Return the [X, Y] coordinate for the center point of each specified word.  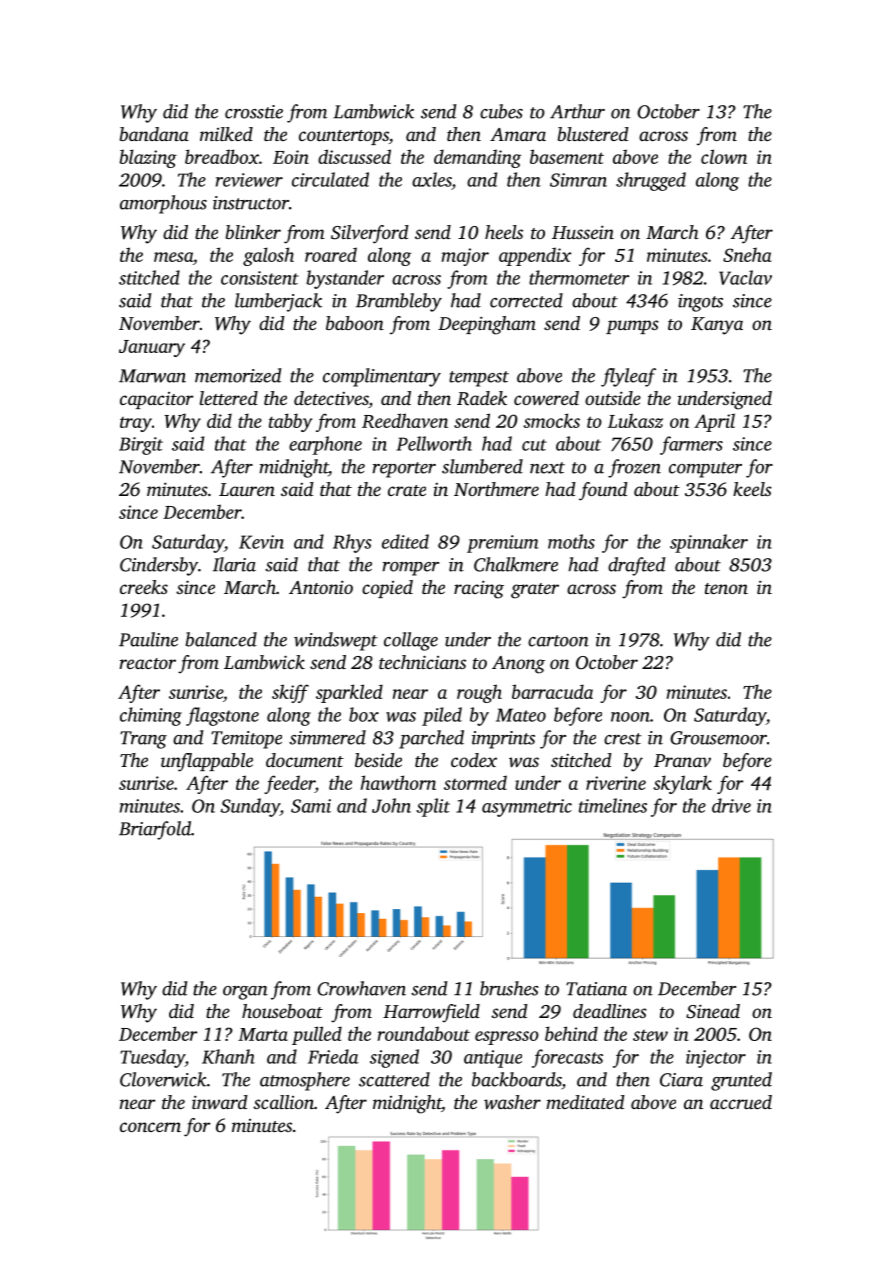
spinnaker [709, 543]
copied [387, 589]
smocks [551, 420]
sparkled [349, 693]
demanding [477, 158]
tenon [726, 588]
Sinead [713, 1011]
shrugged [651, 181]
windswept [336, 641]
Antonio [321, 587]
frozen [634, 468]
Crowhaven [361, 988]
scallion [283, 1102]
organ [245, 993]
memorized [238, 375]
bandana [154, 134]
